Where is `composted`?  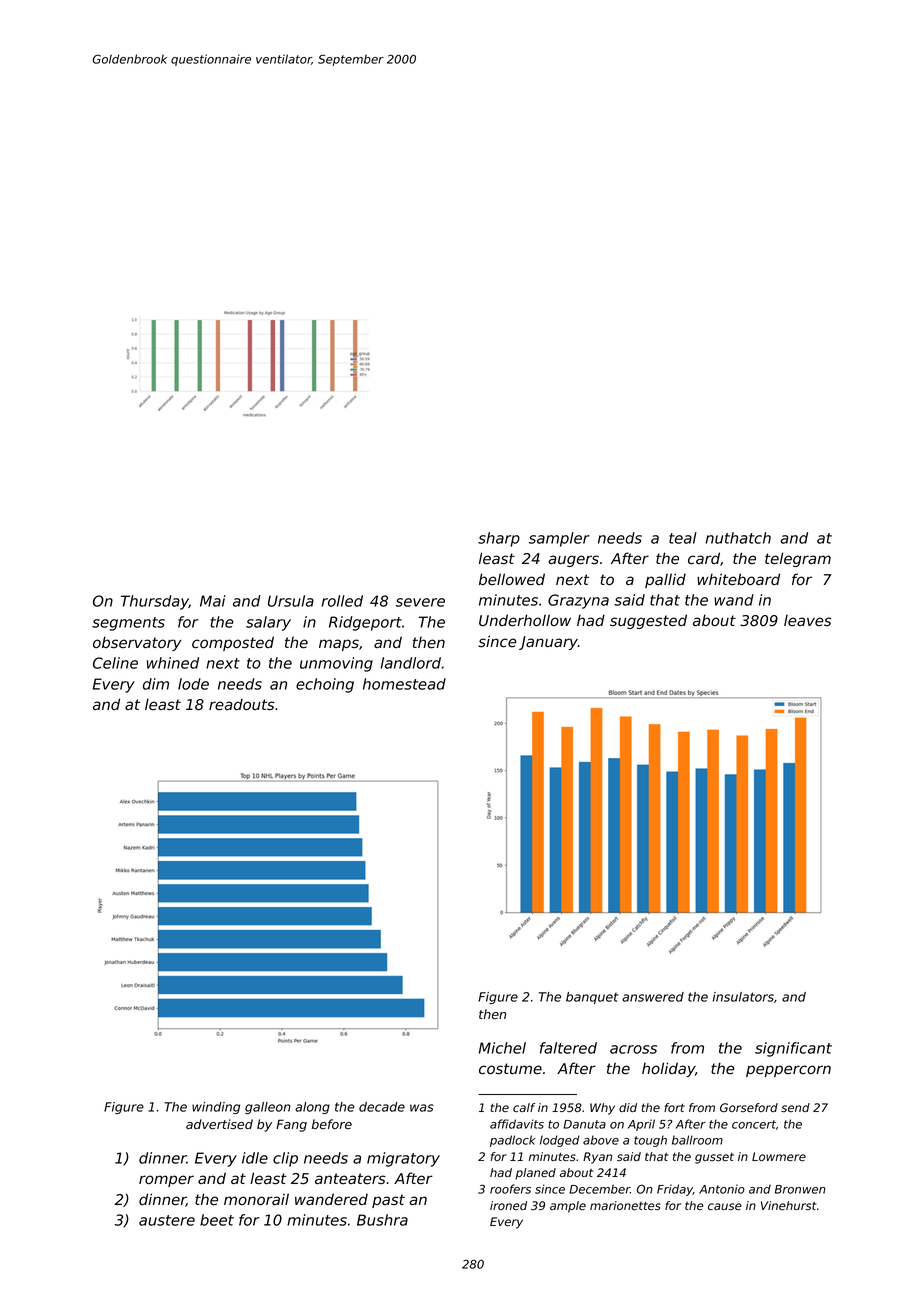 composted is located at coordinates (233, 643).
